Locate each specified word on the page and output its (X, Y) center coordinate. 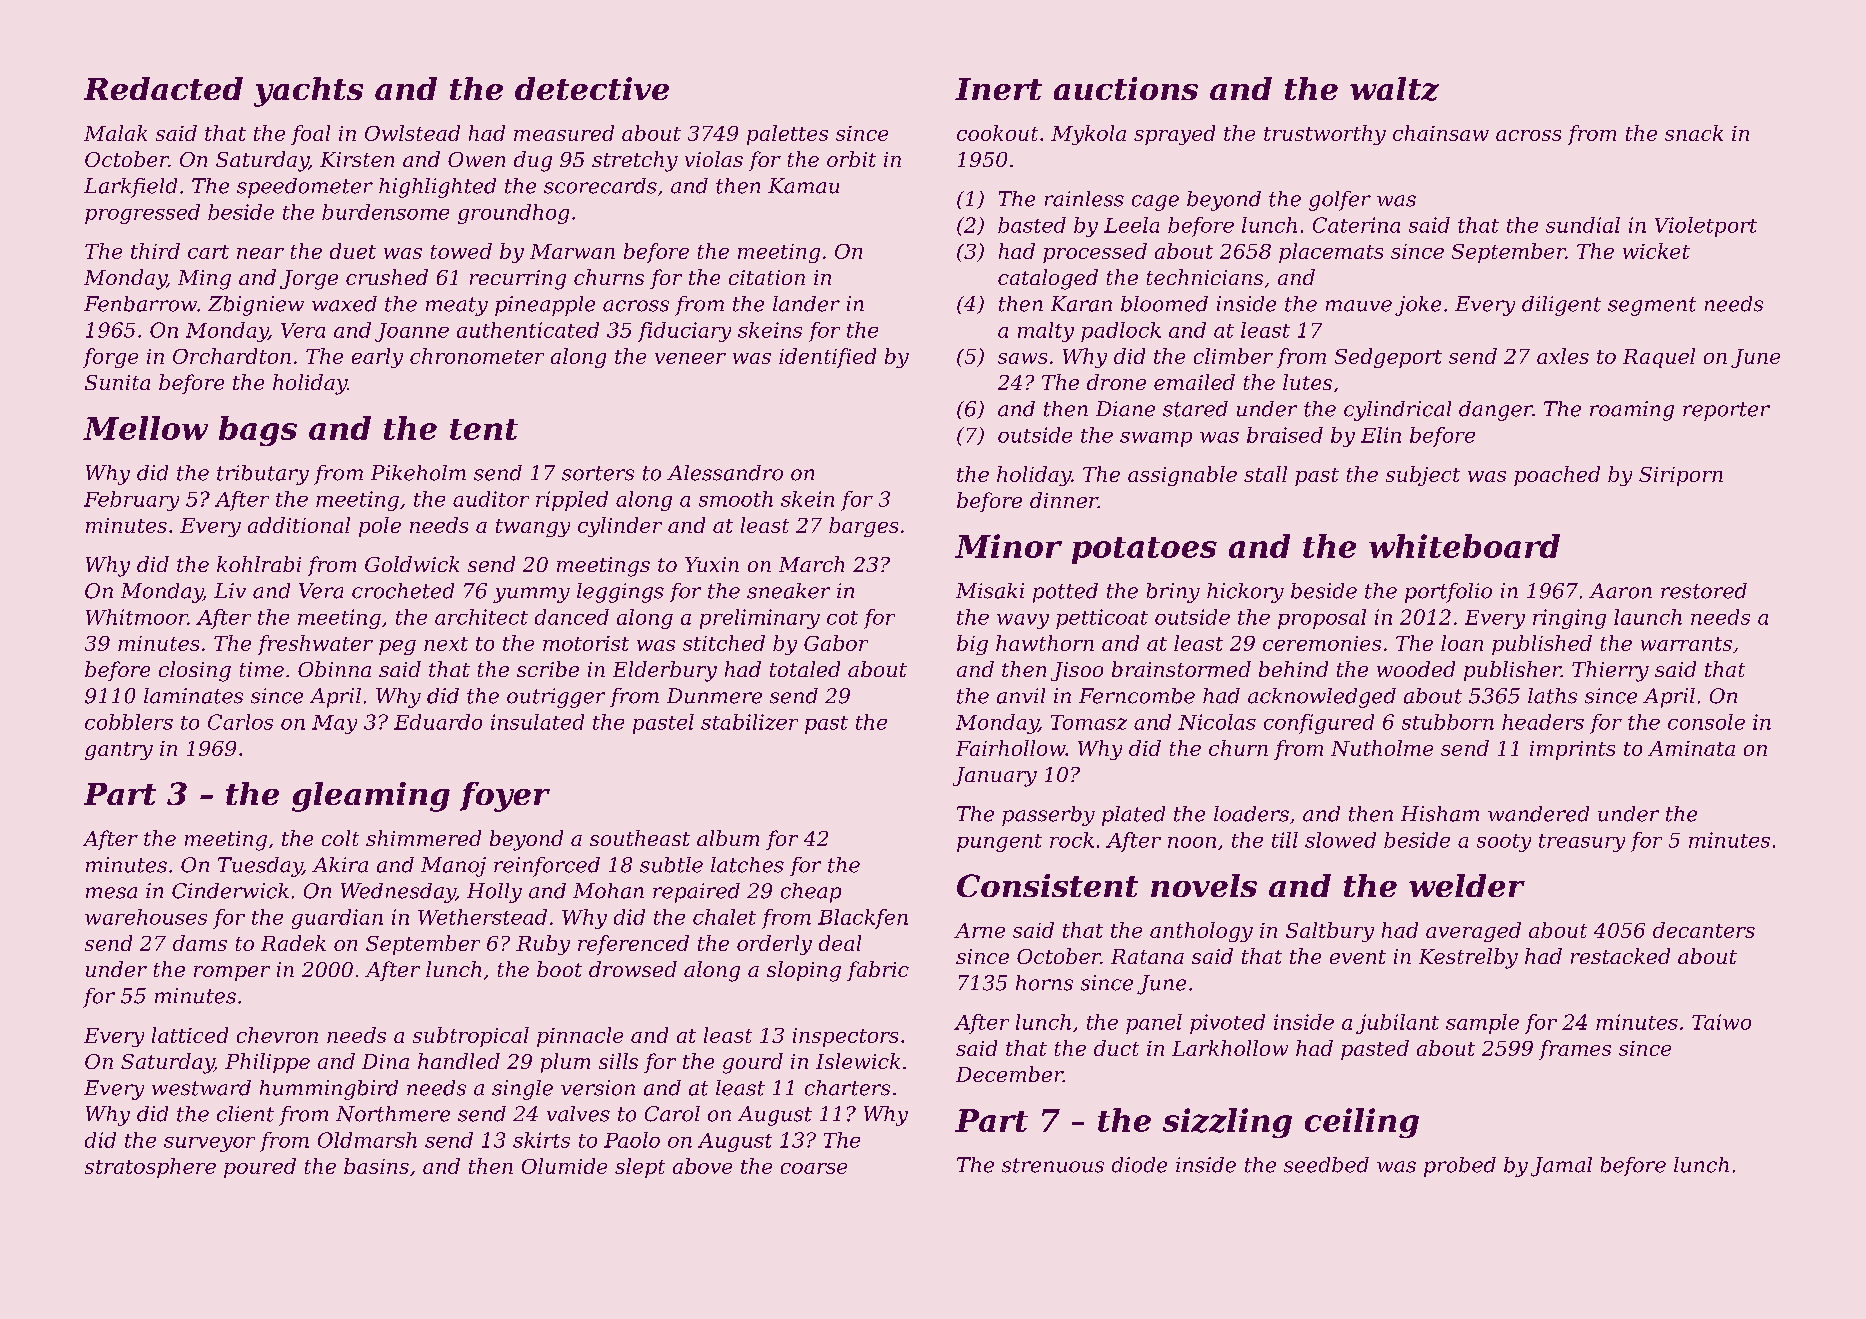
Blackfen (863, 919)
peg (397, 647)
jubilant (1397, 1024)
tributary (263, 475)
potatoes (1144, 550)
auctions (1126, 88)
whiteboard (1464, 546)
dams (200, 943)
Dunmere (714, 696)
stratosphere (150, 1168)
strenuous (1053, 1165)
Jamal (1561, 1167)
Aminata (1691, 748)
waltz (1394, 89)
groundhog (513, 214)
